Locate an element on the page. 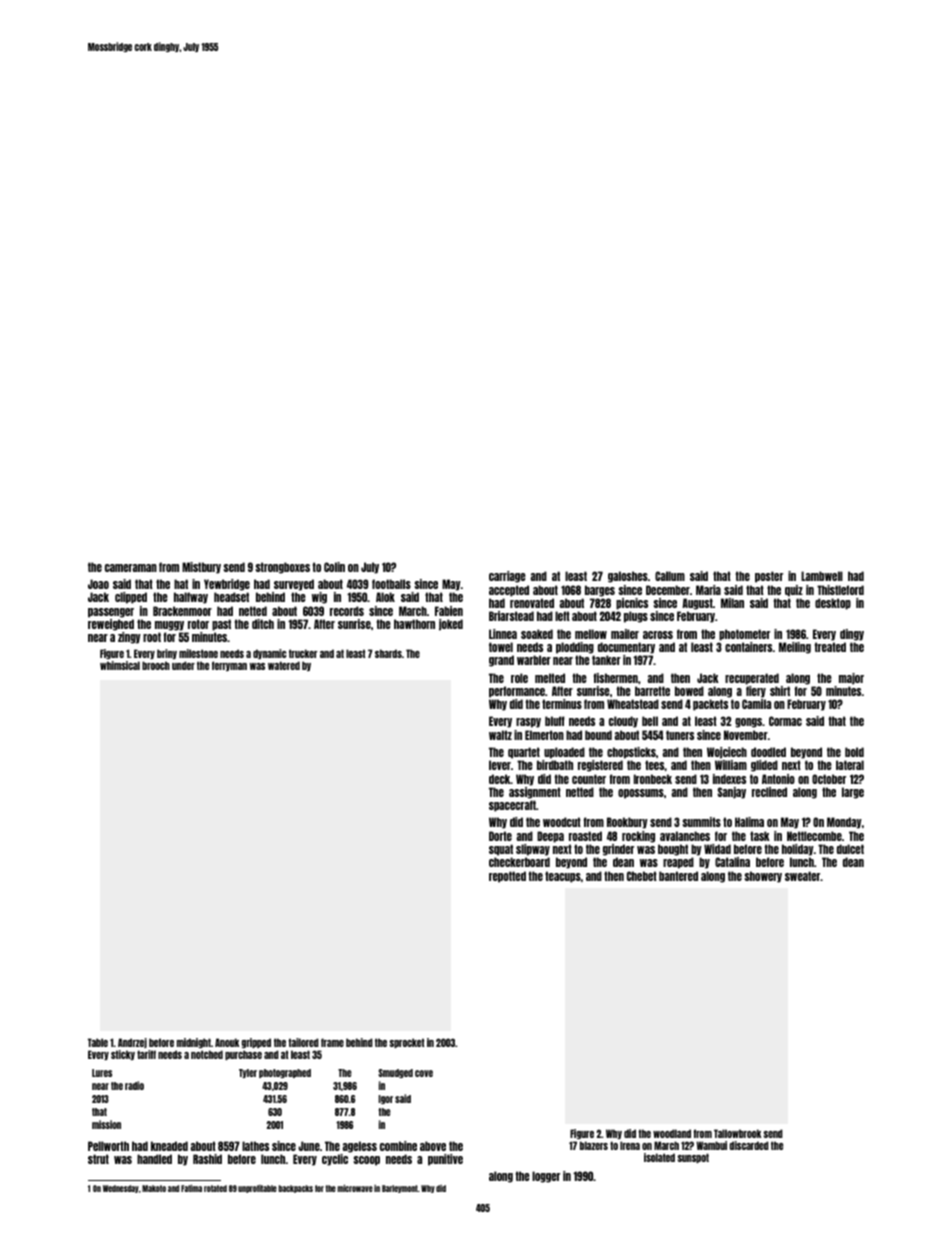 The height and width of the page is (1233, 952). bantered is located at coordinates (678, 876).
